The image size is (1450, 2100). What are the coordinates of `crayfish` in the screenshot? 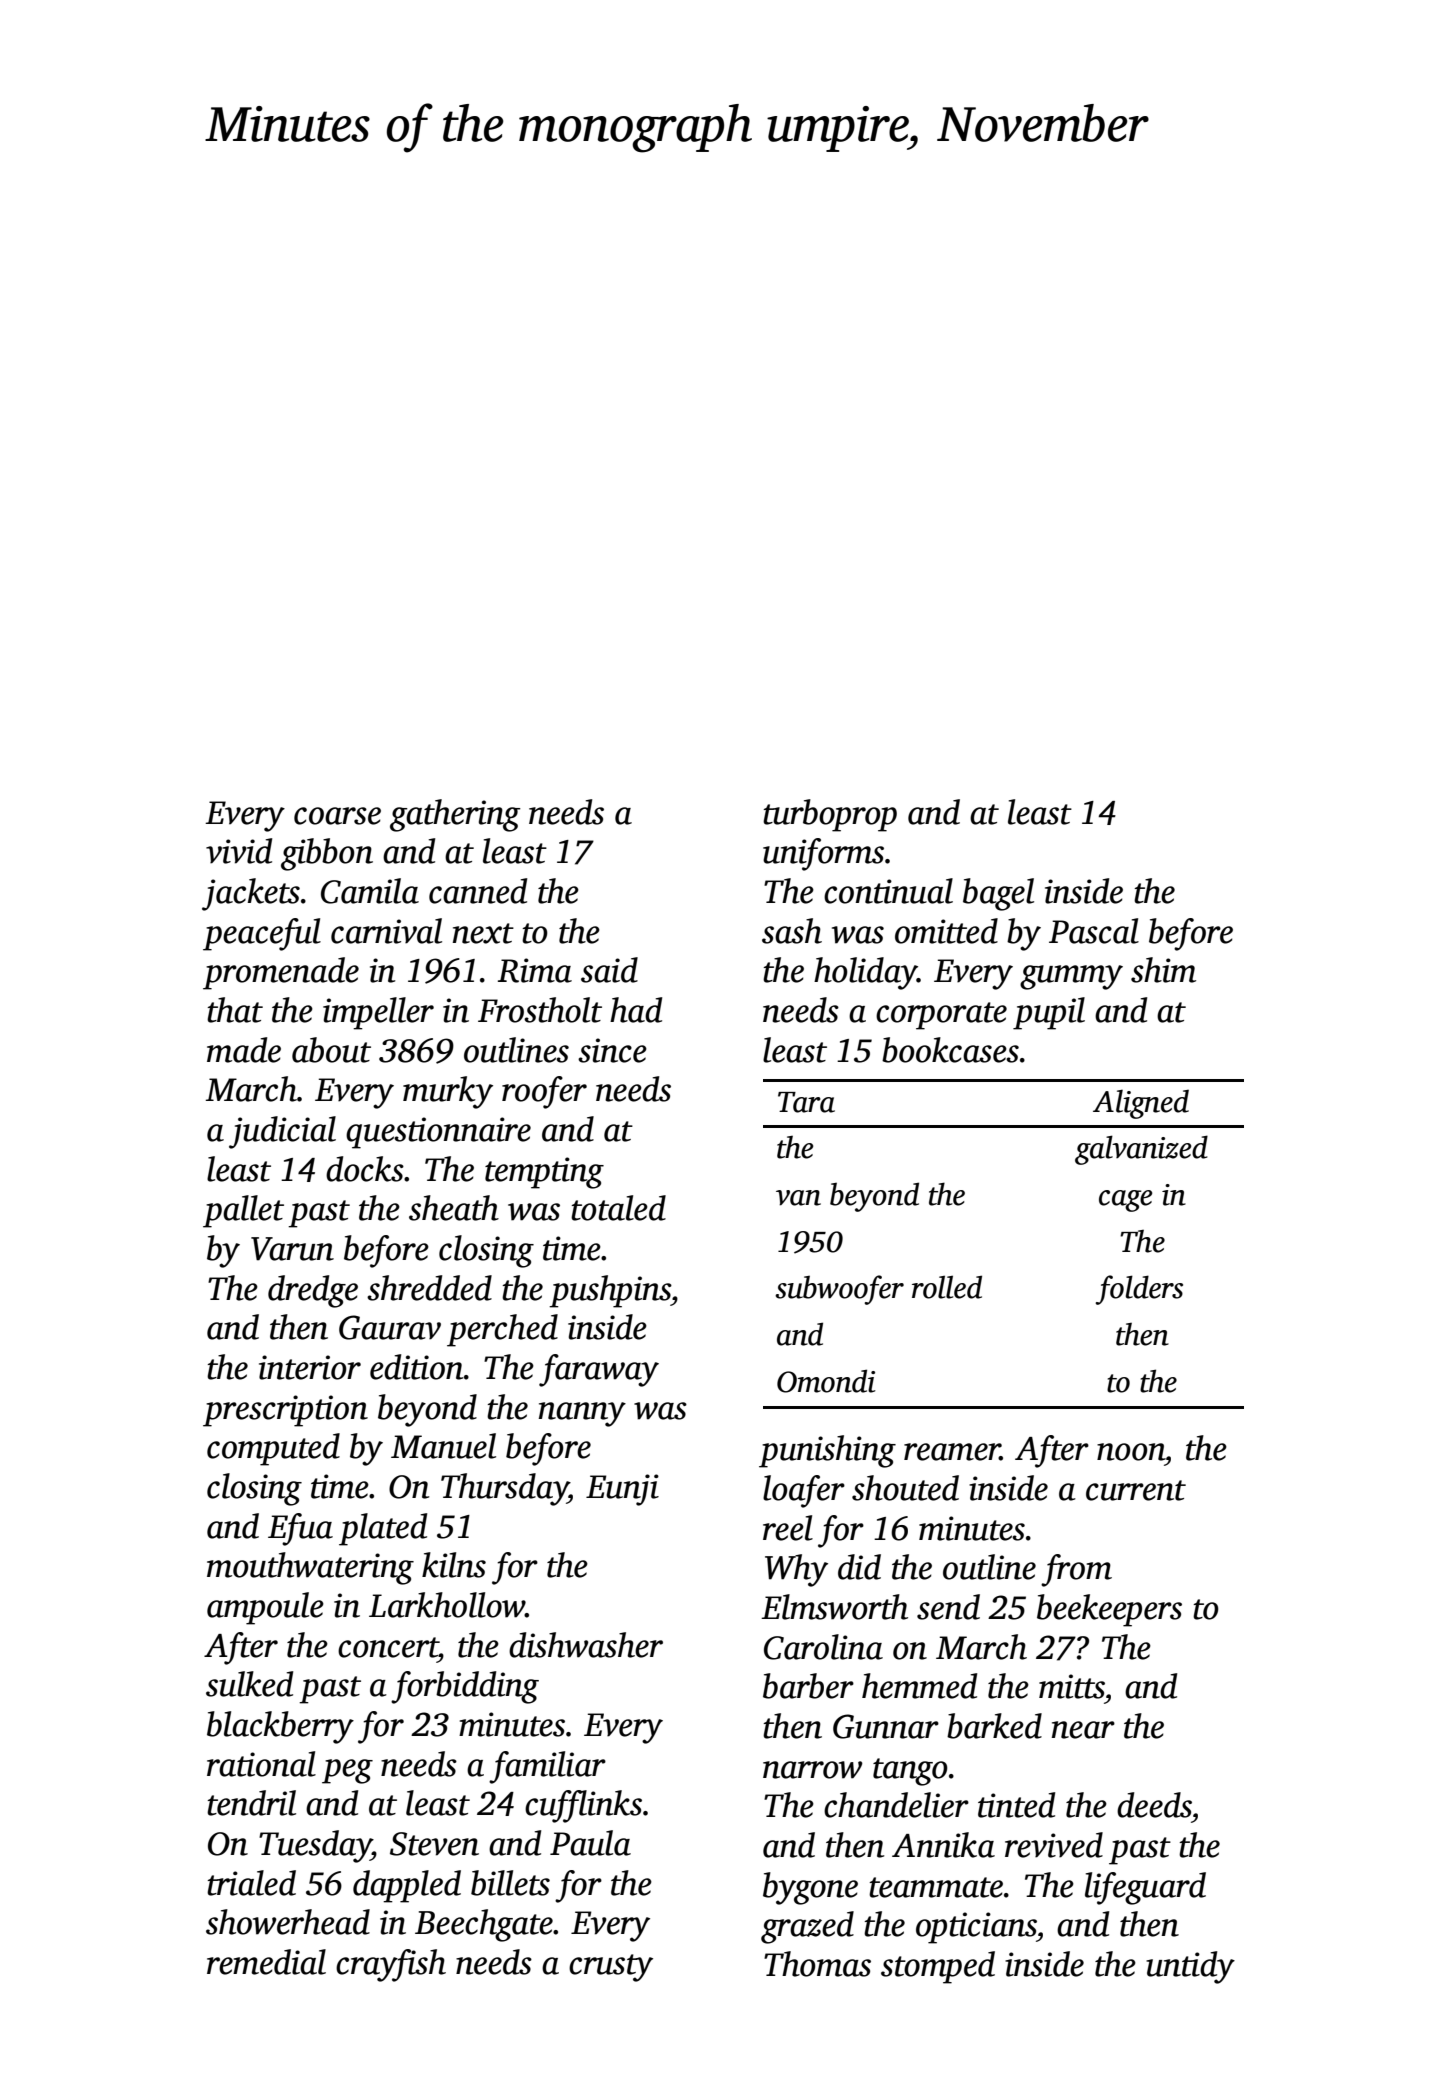 It's located at (391, 1965).
